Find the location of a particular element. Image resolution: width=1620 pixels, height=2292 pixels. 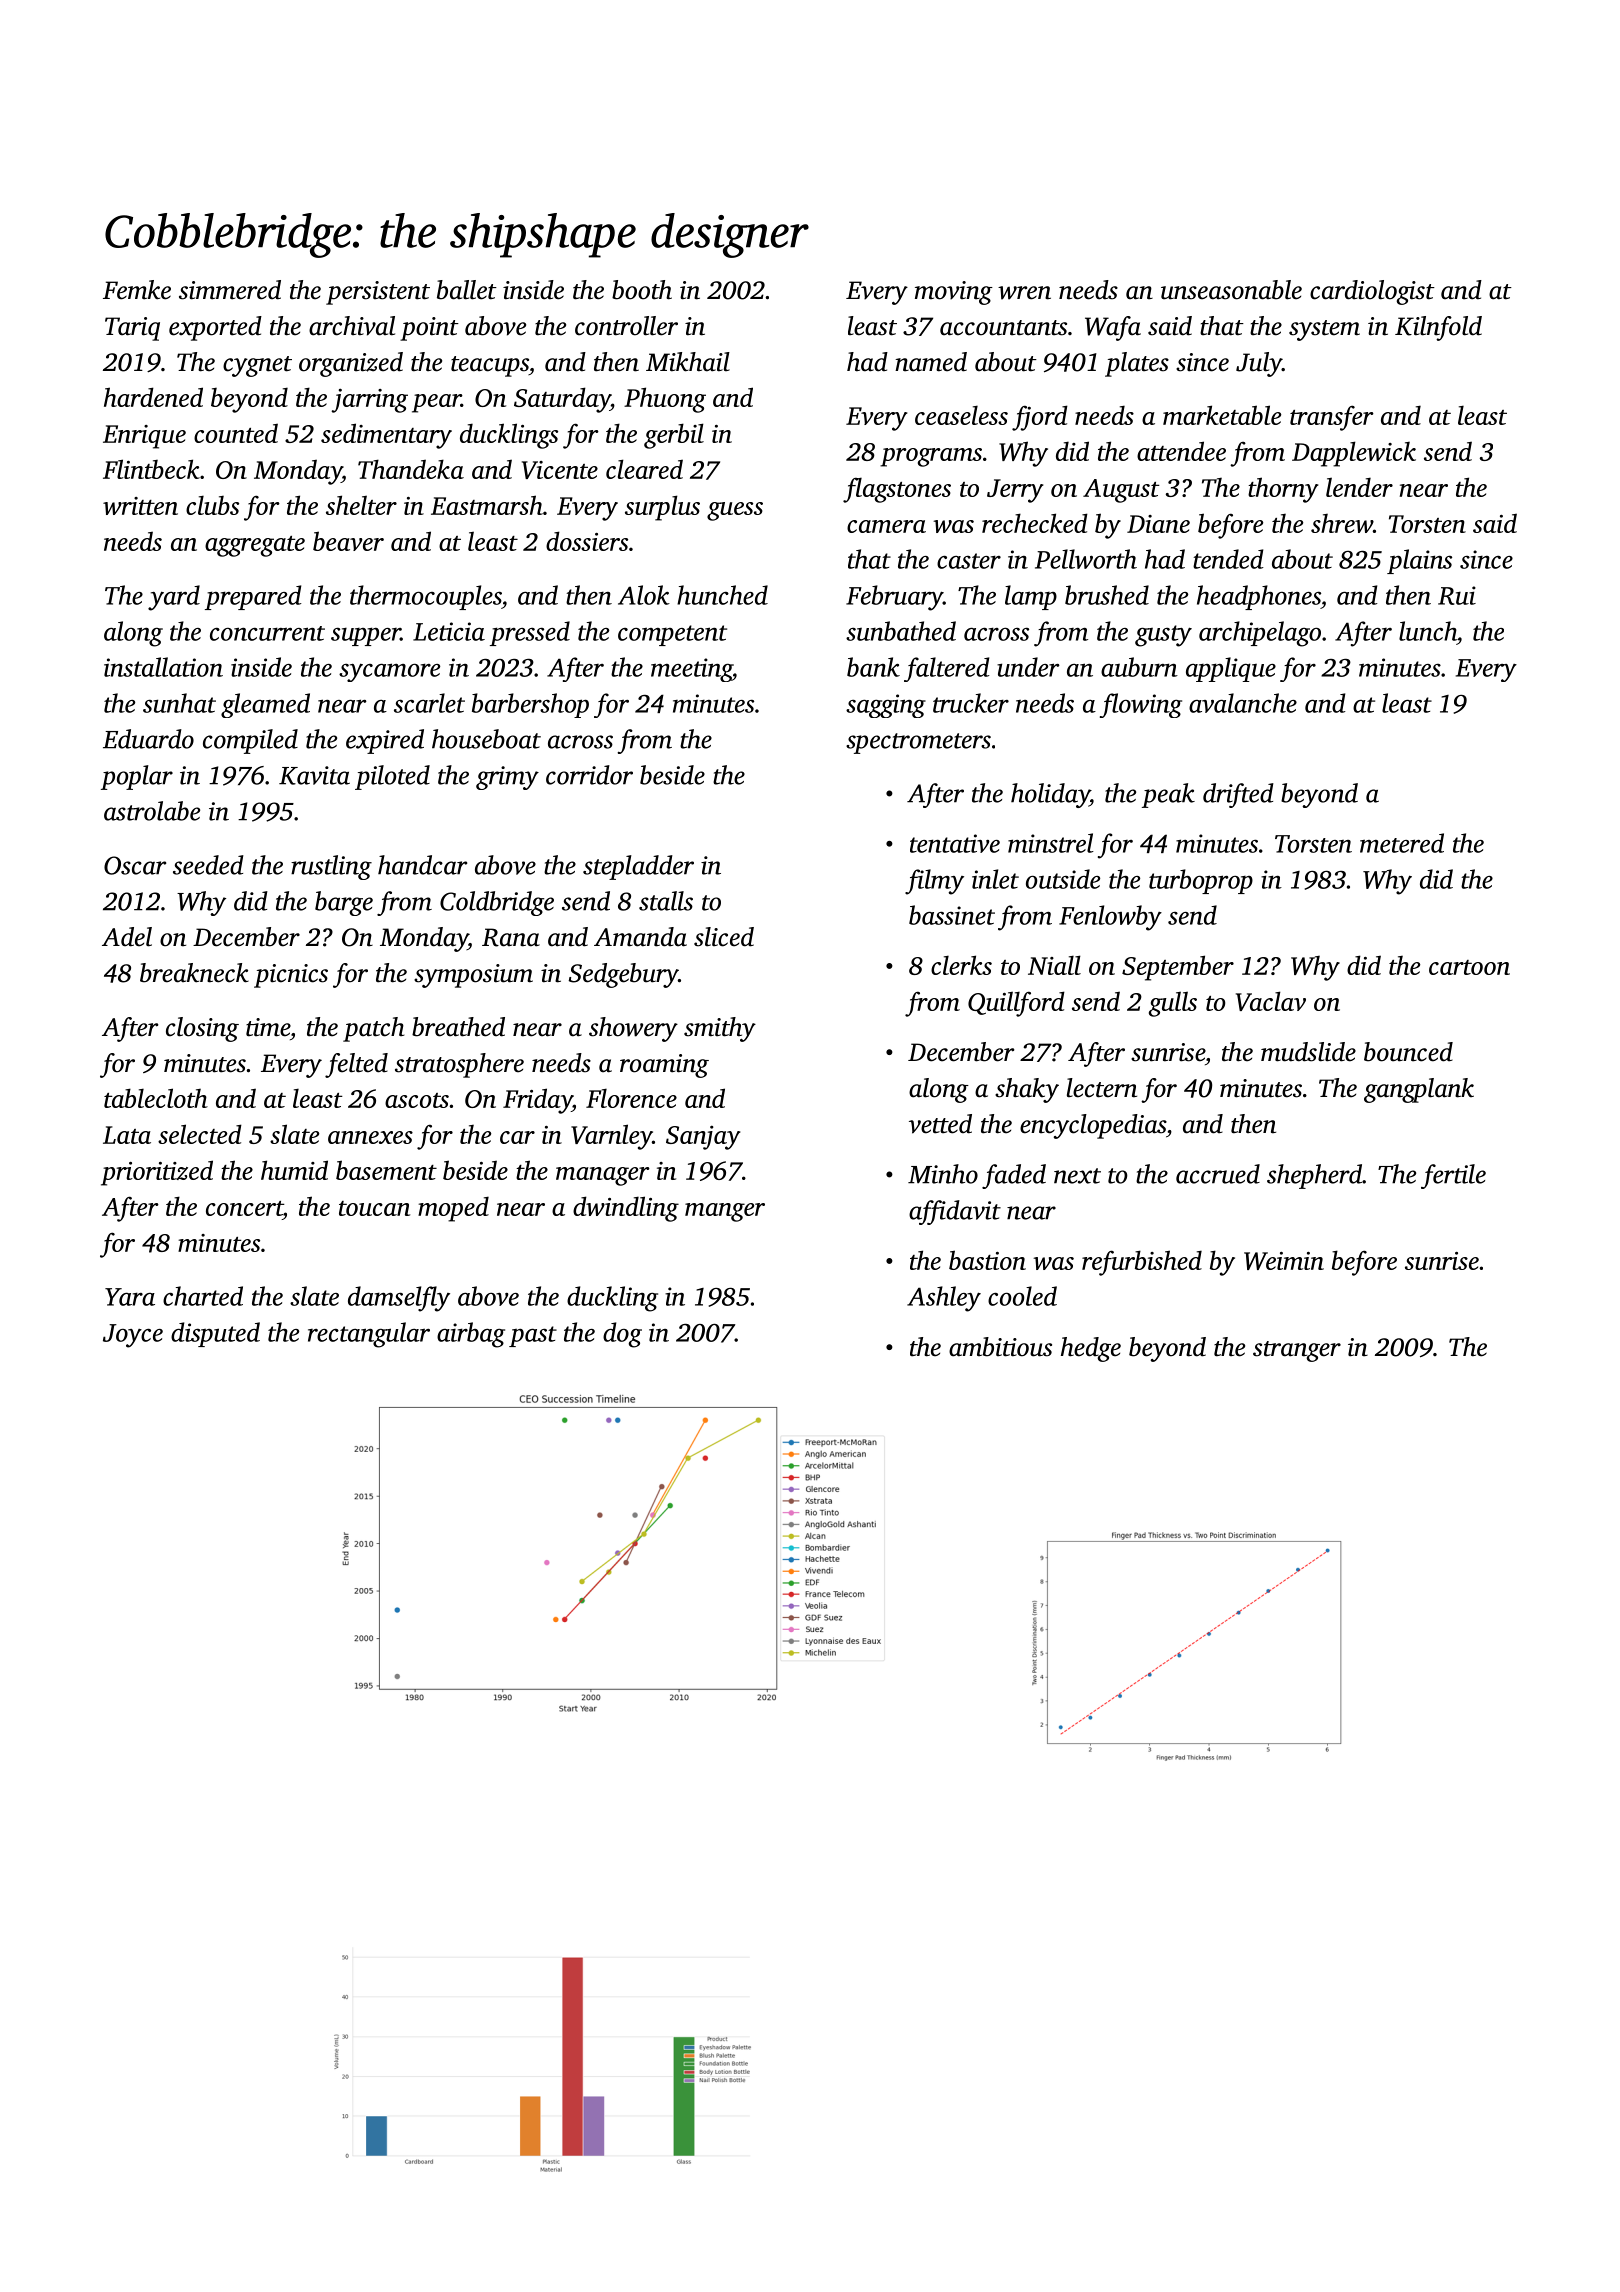

Yara is located at coordinates (130, 1297).
